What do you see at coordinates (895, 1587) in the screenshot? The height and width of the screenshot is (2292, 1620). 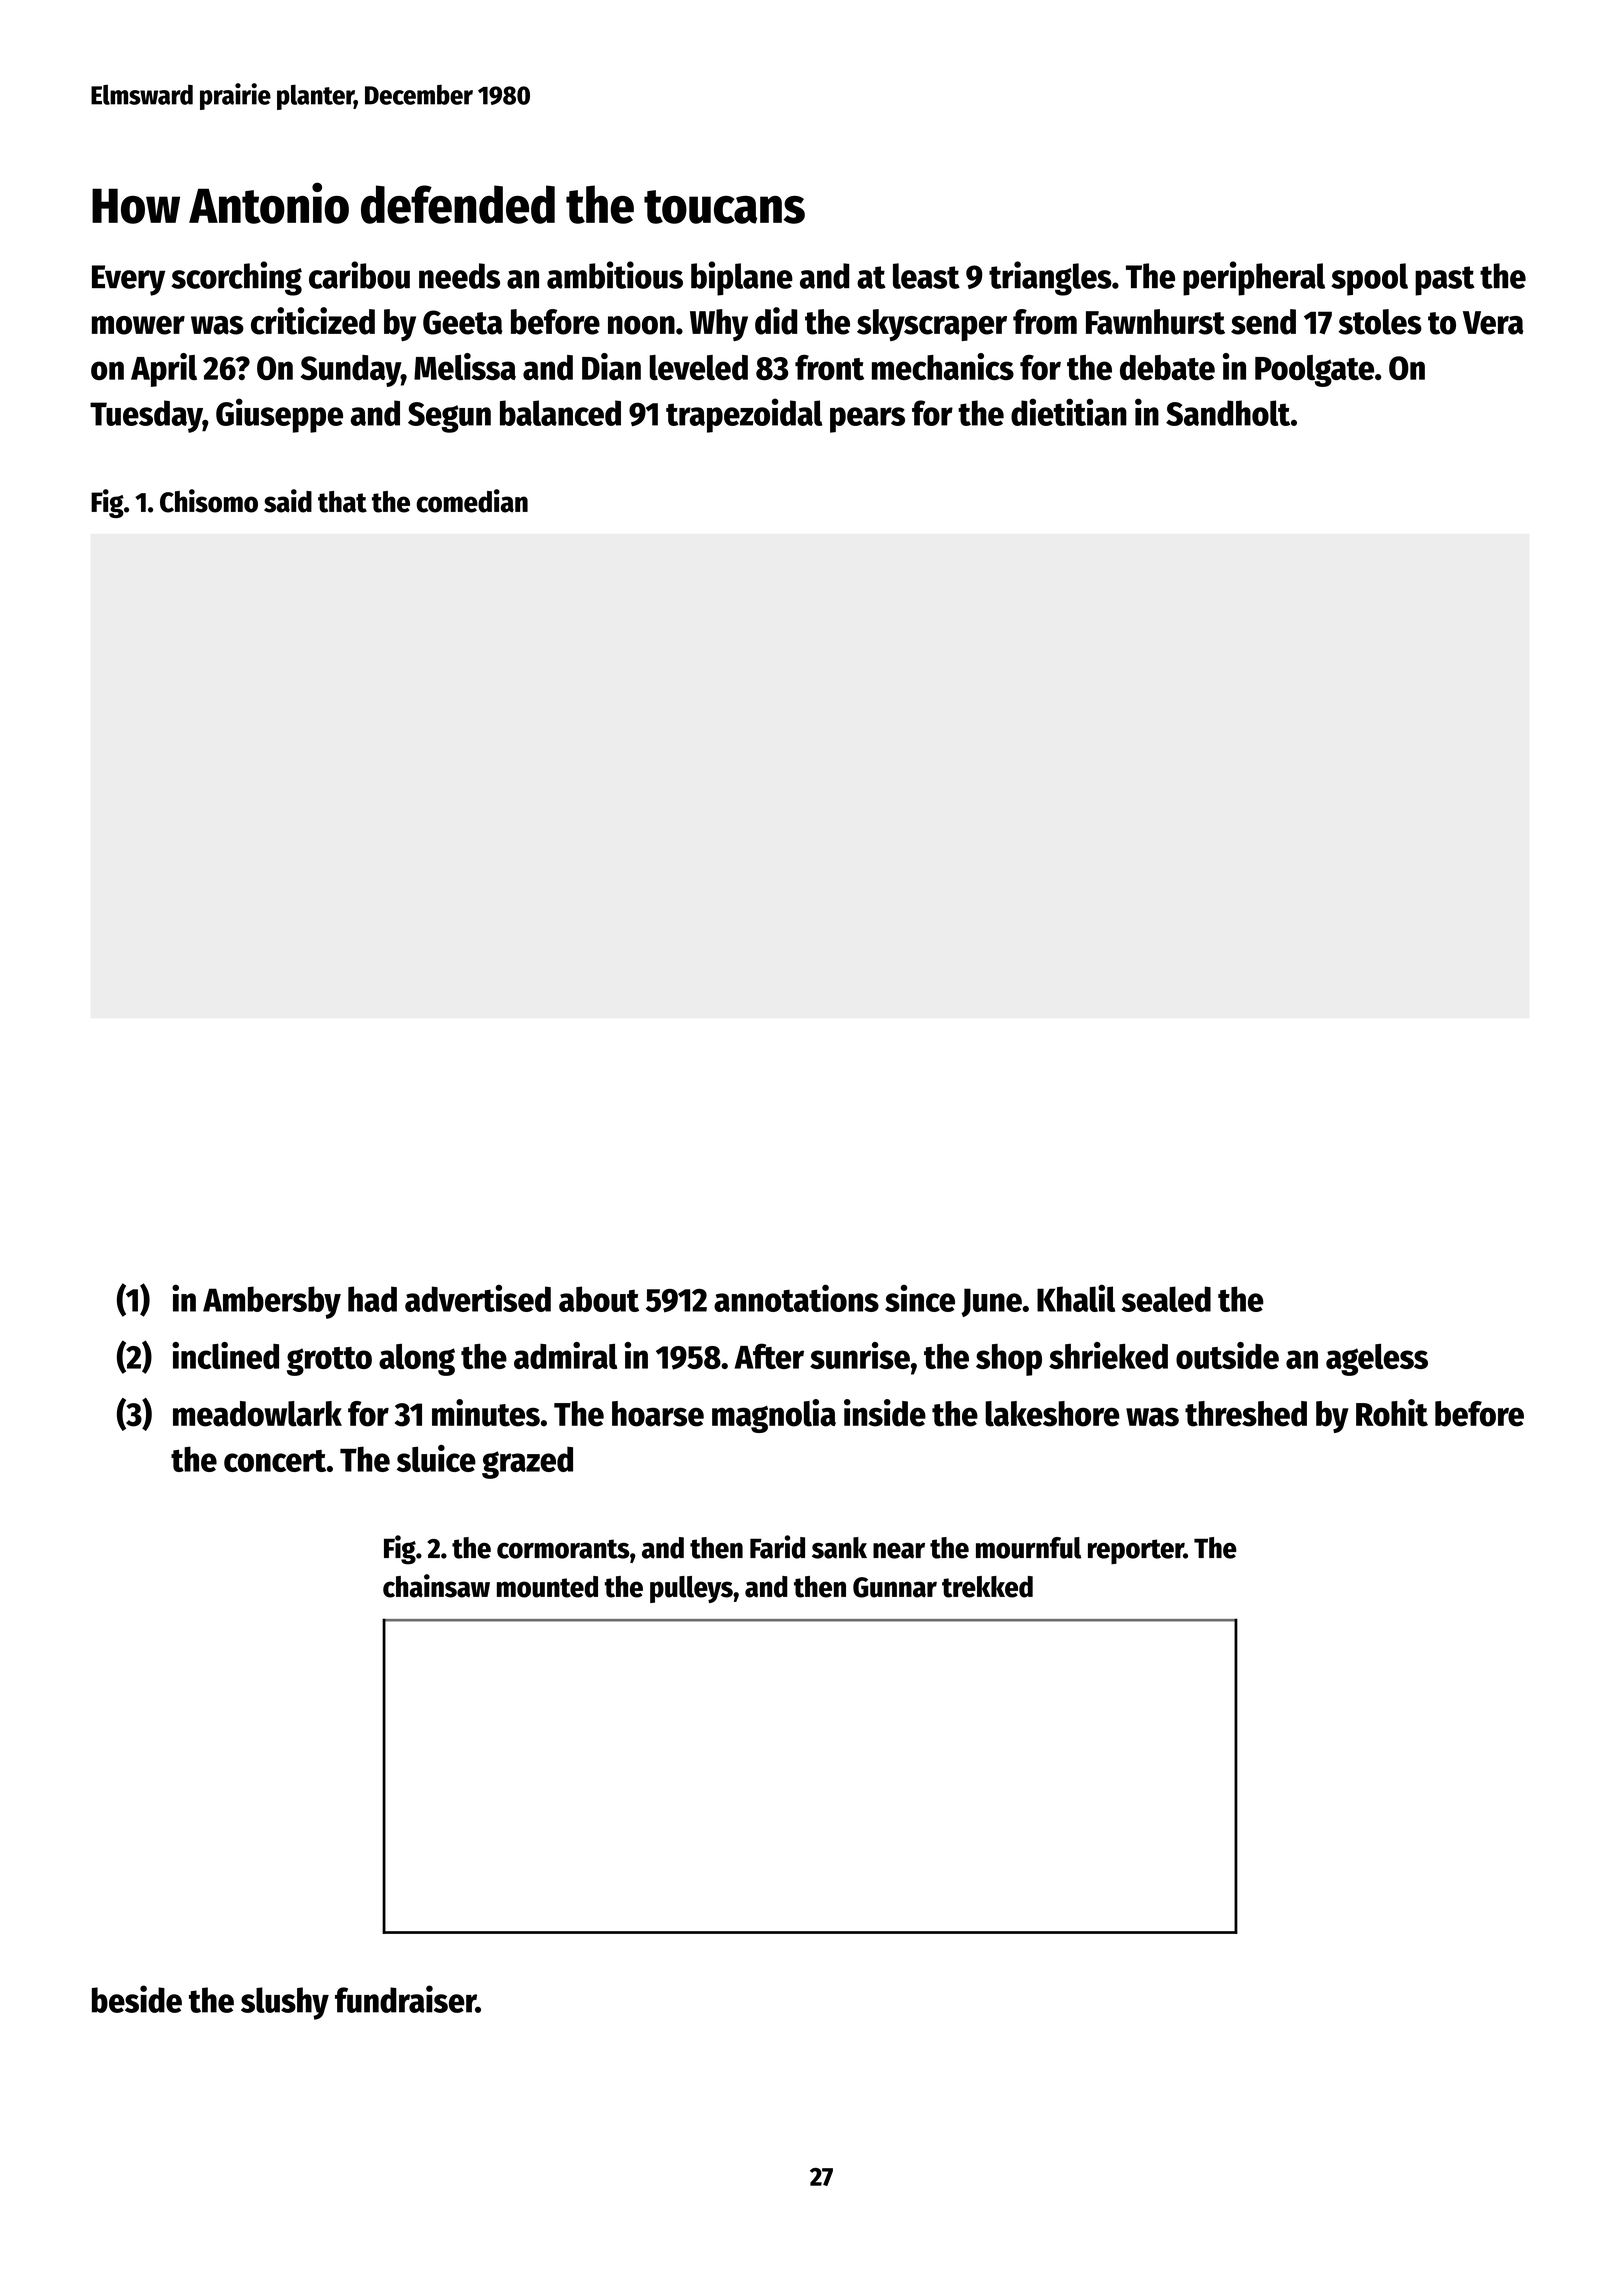 I see `Gunnar` at bounding box center [895, 1587].
